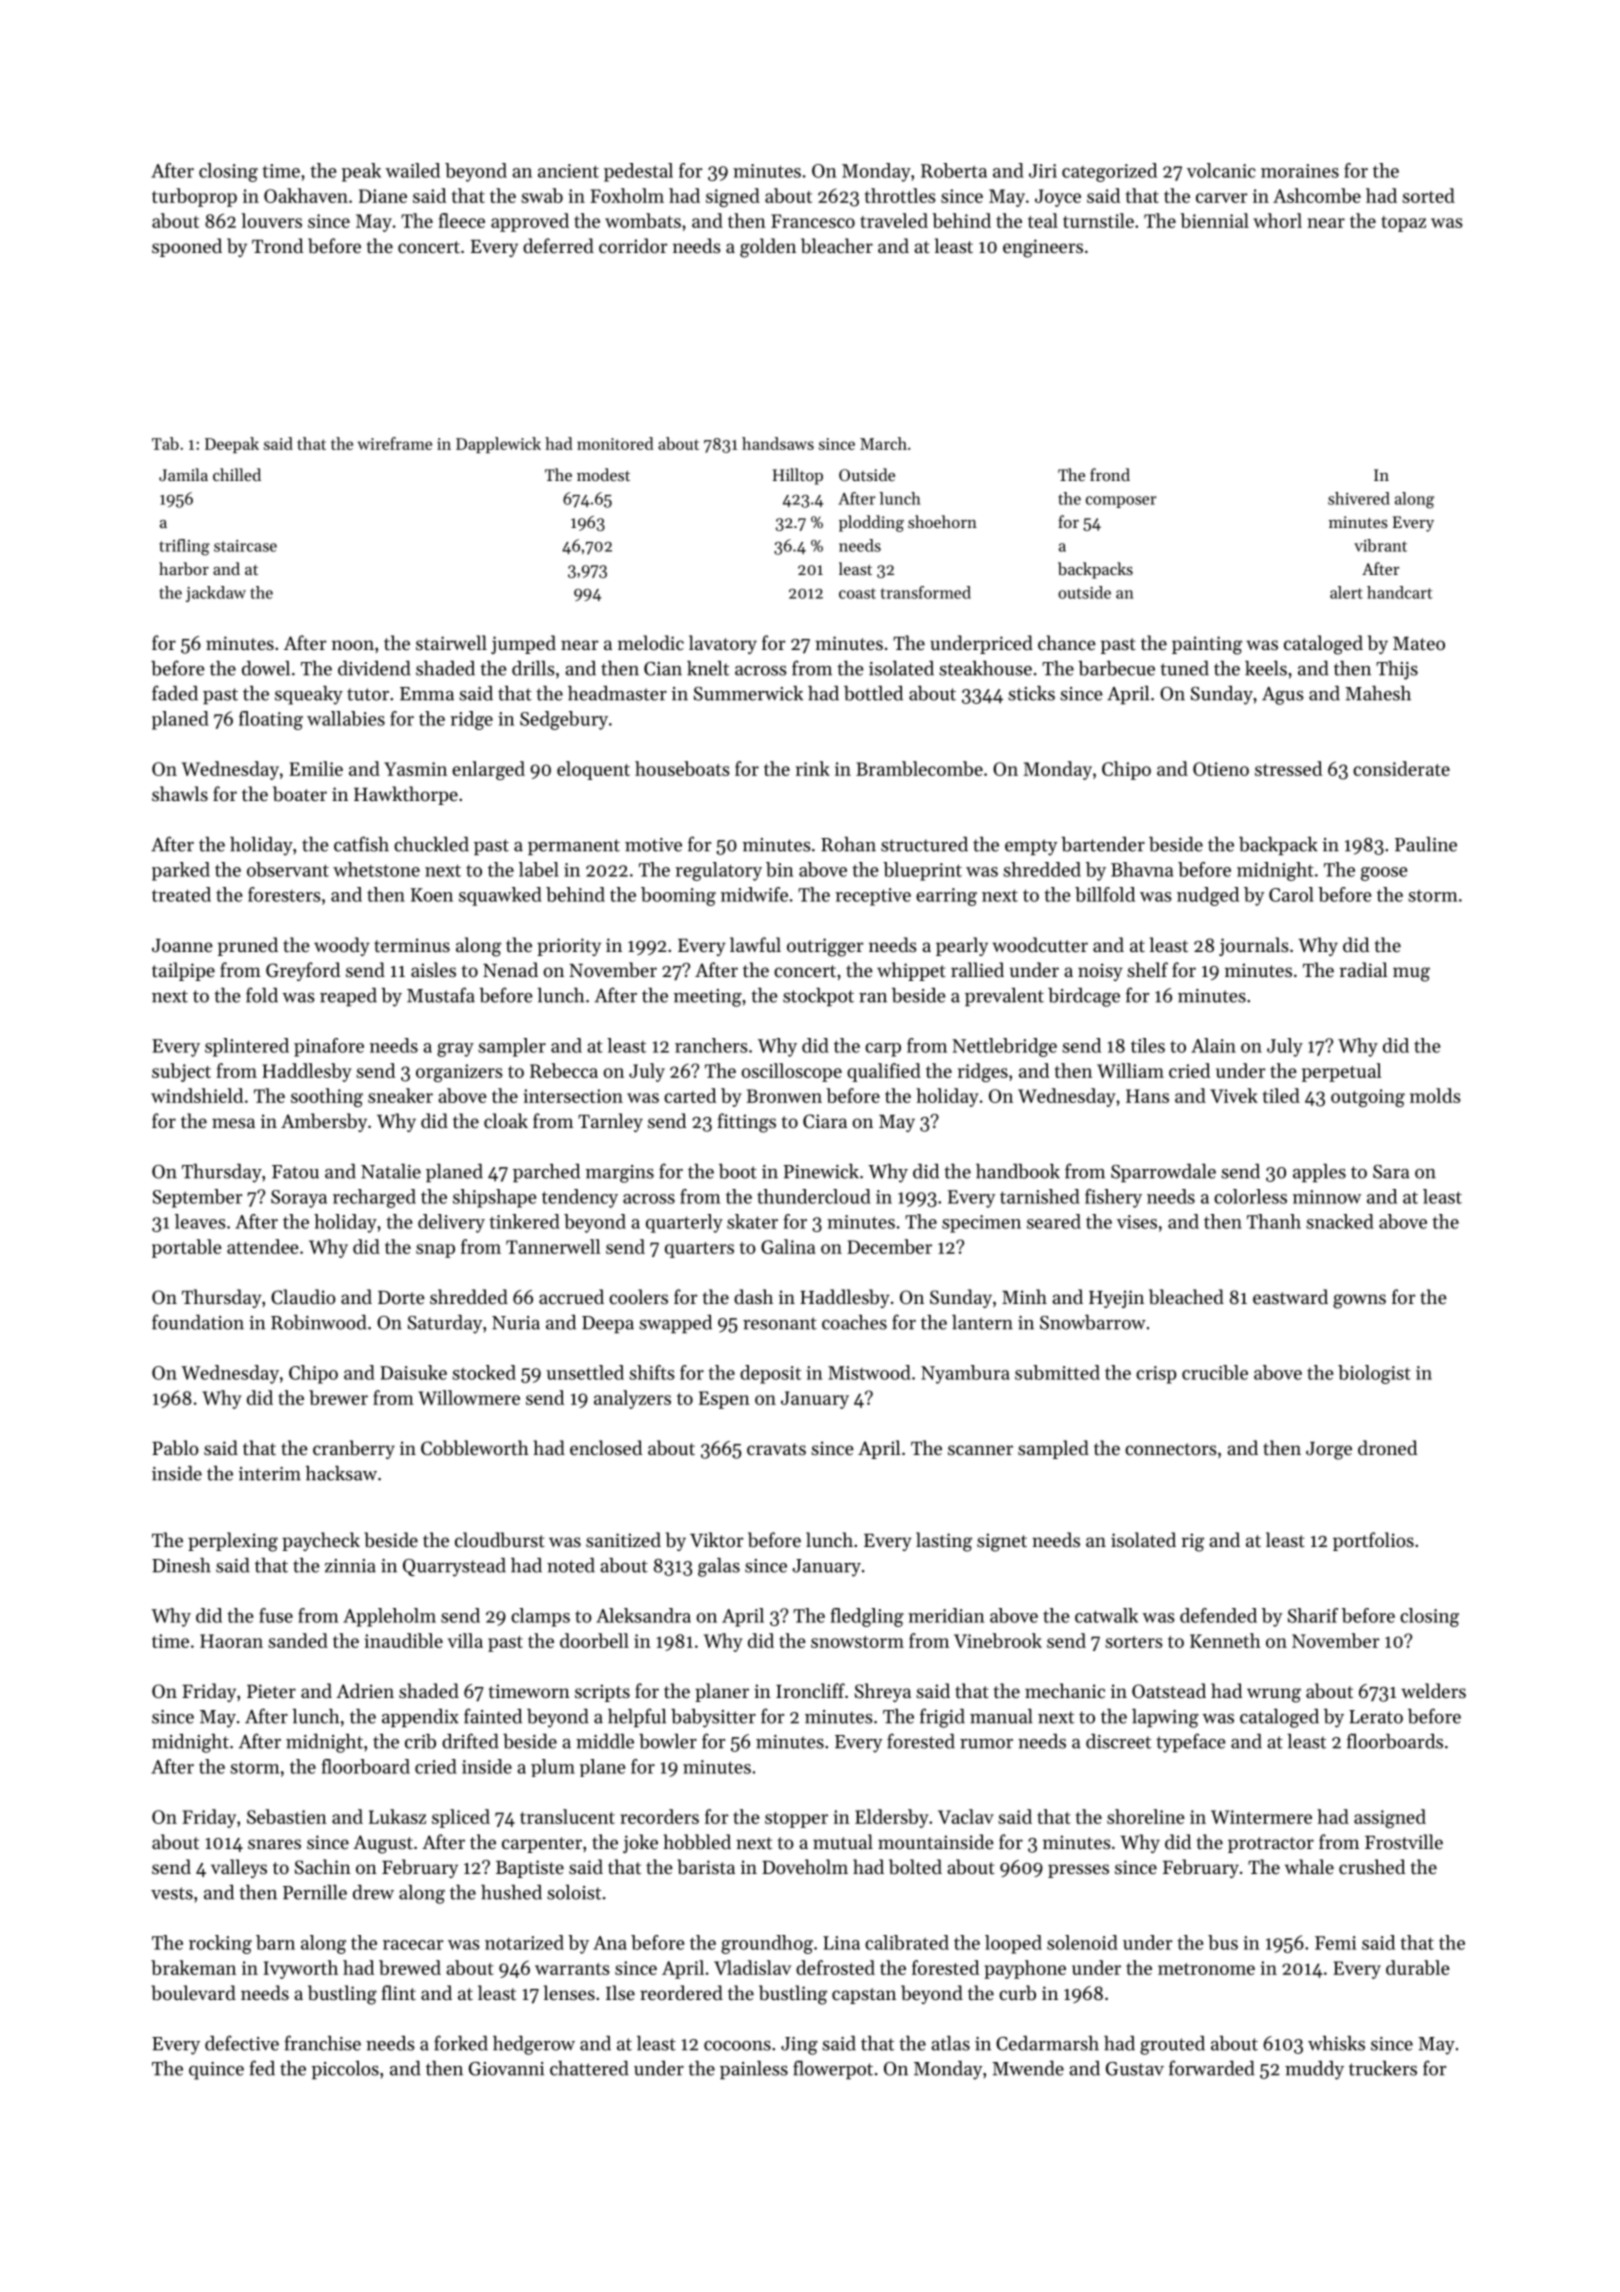  Describe the element at coordinates (1403, 224) in the page. I see `topaz` at that location.
